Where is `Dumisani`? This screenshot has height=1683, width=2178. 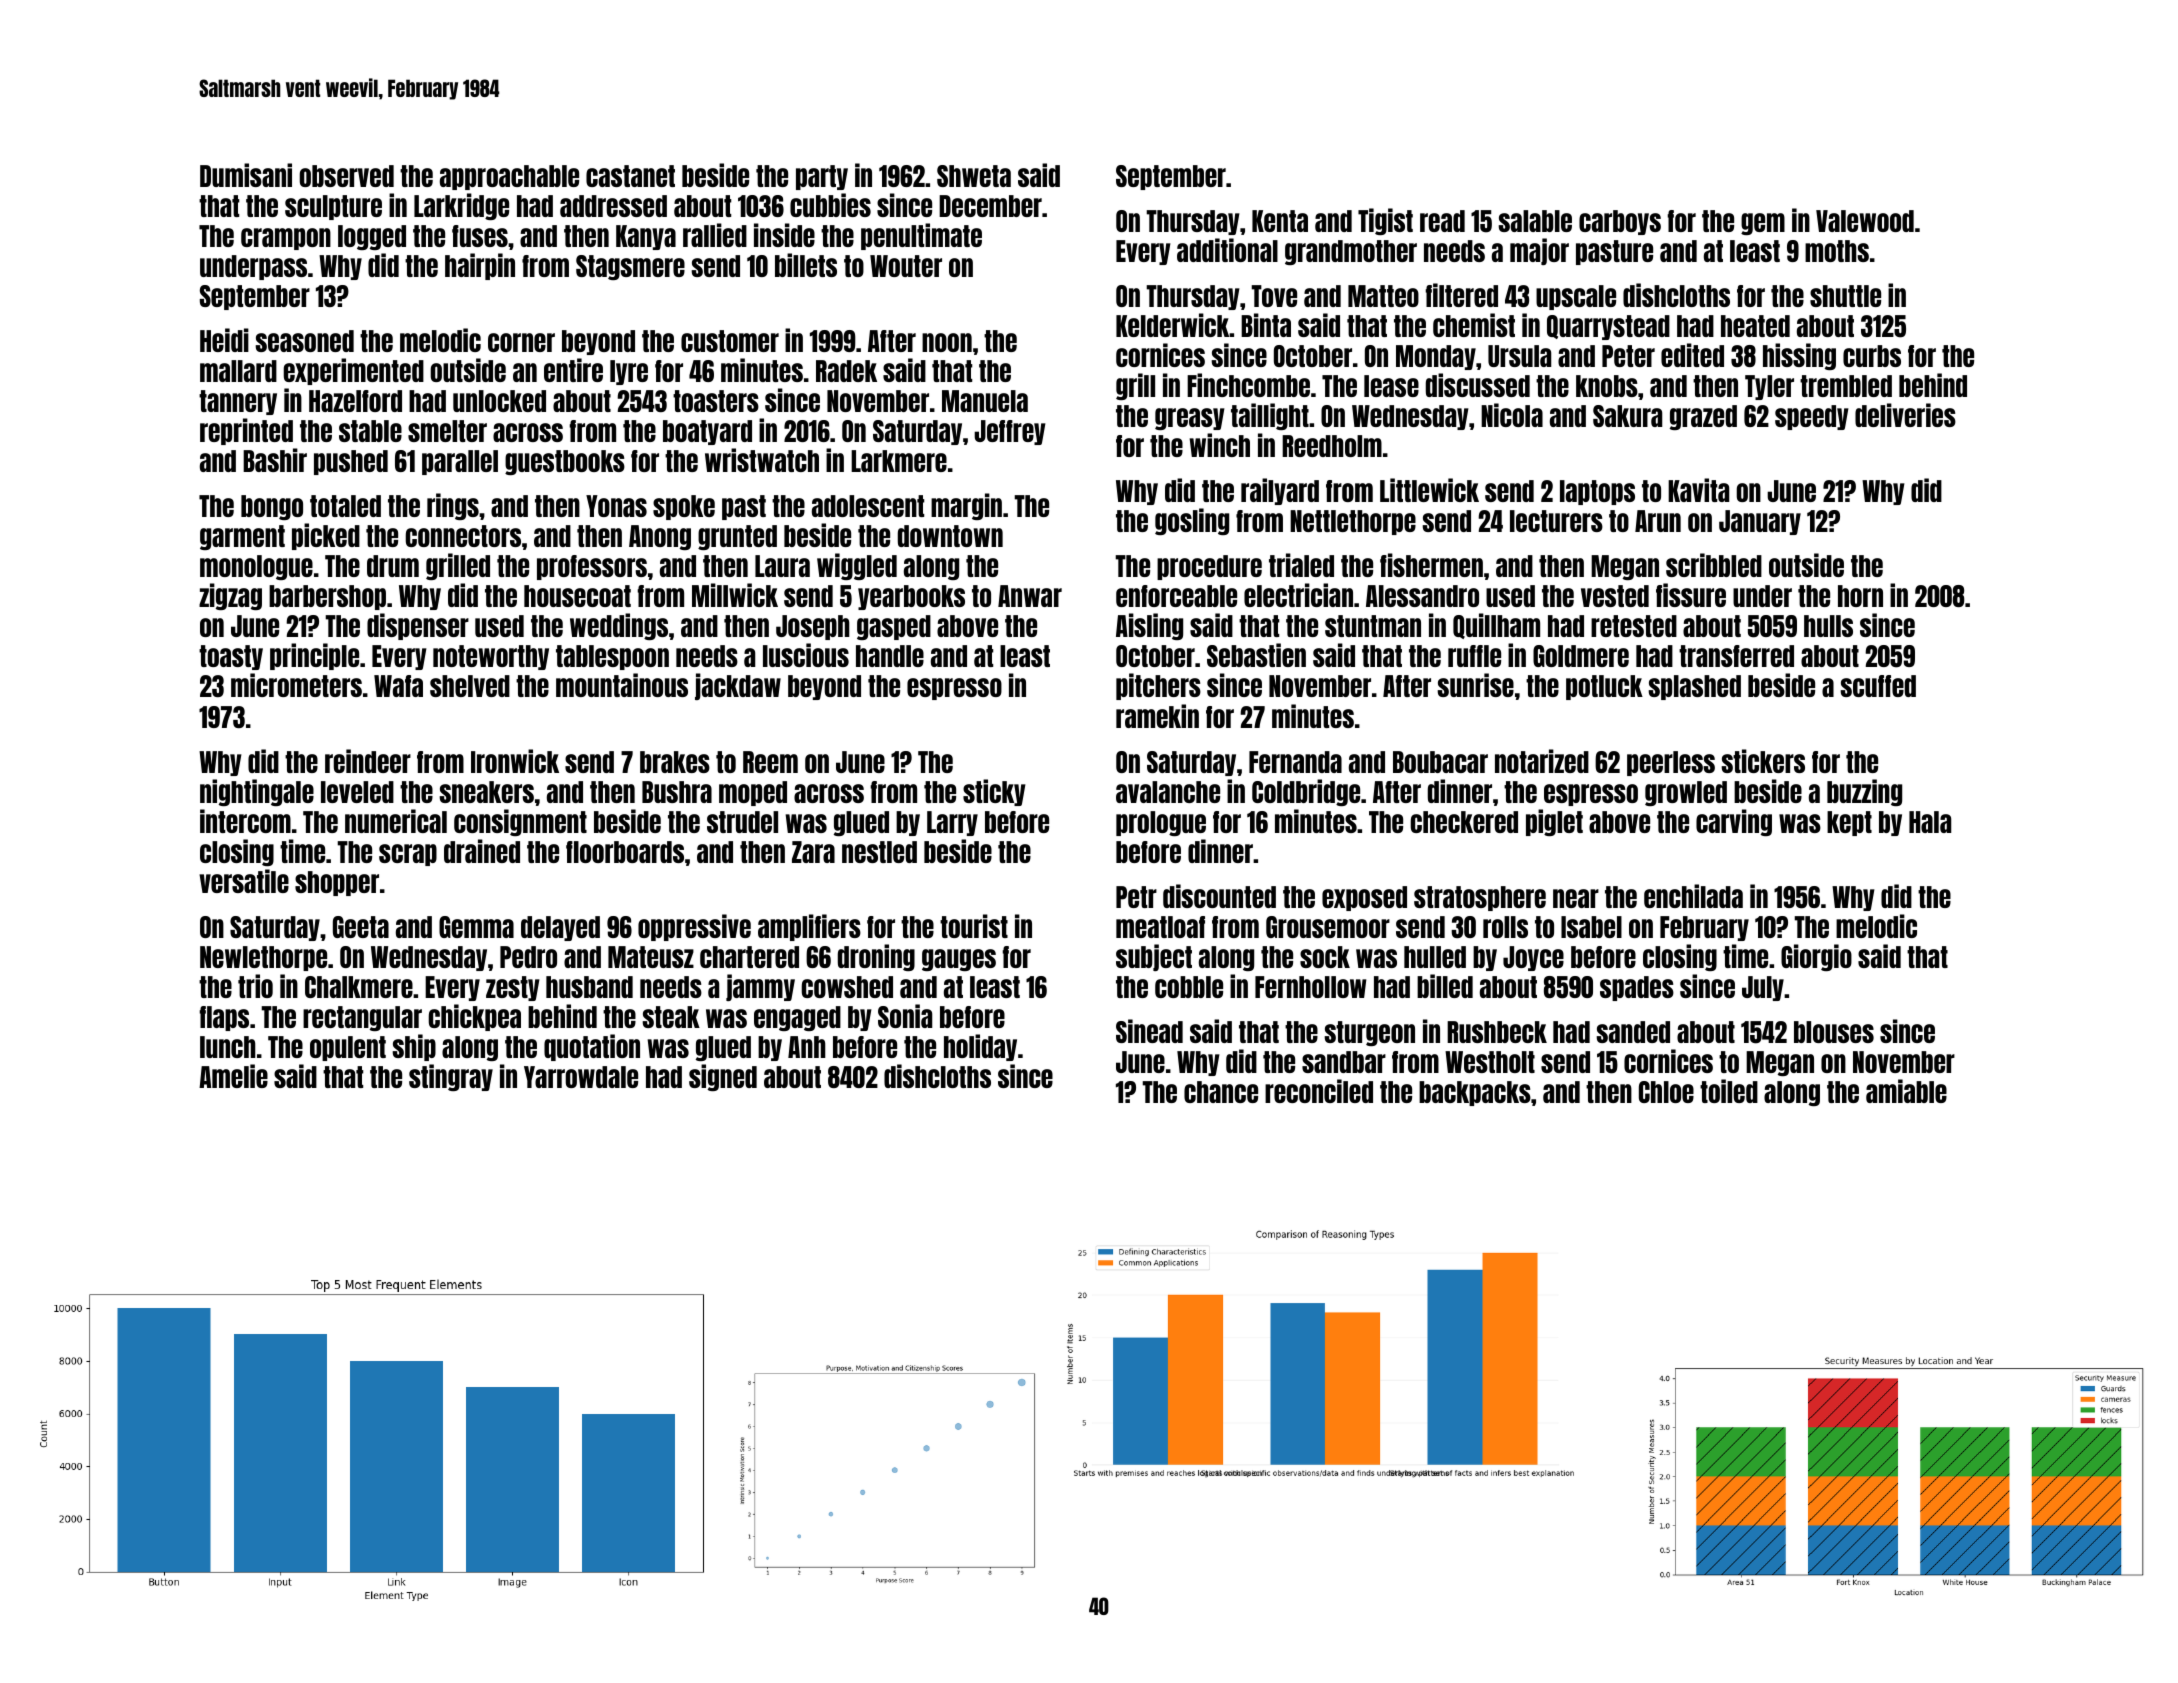
Dumisani is located at coordinates (246, 175).
